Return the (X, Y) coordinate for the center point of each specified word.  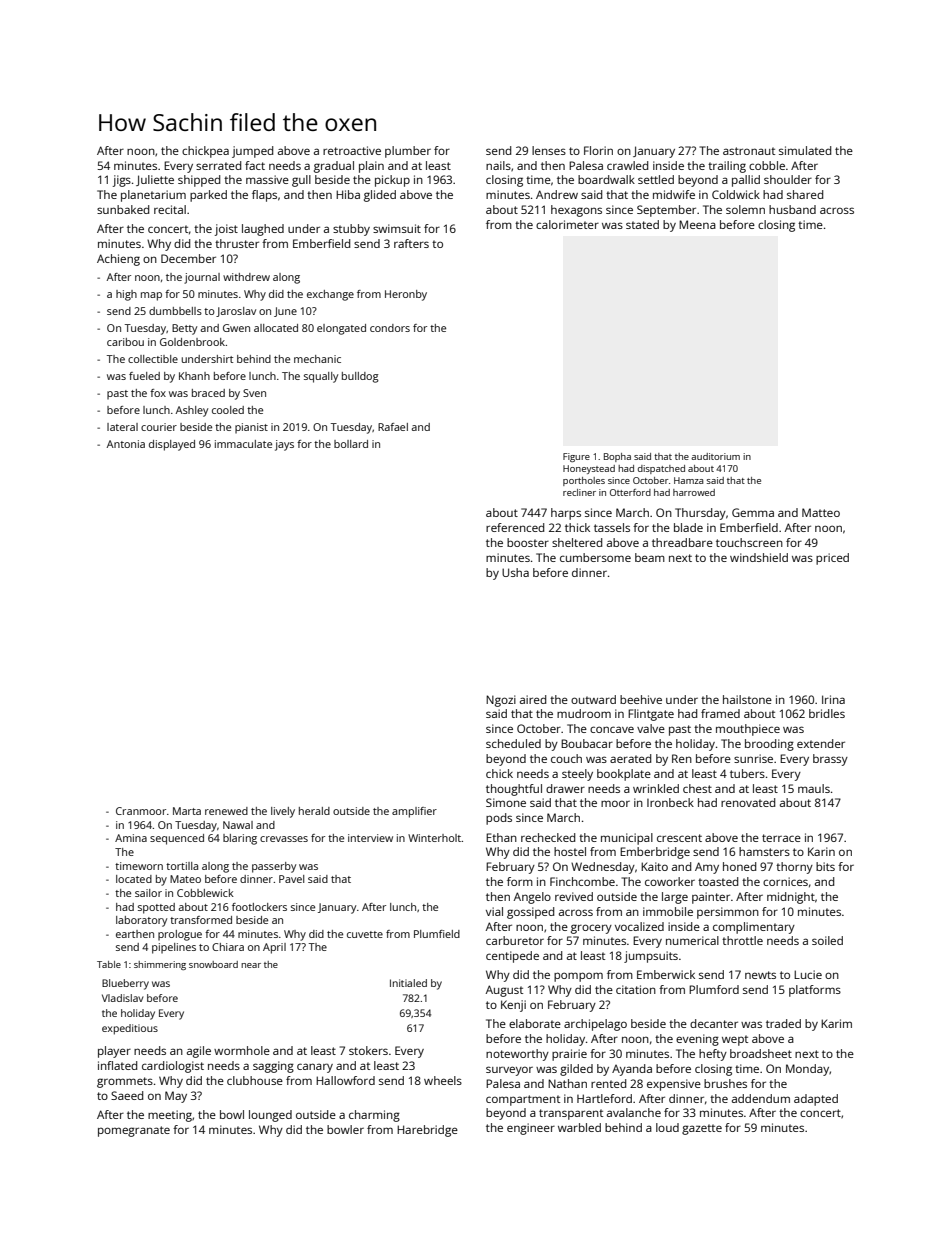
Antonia (126, 444)
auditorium (715, 456)
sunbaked (123, 209)
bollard (351, 444)
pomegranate (134, 1131)
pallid (746, 181)
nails (498, 165)
